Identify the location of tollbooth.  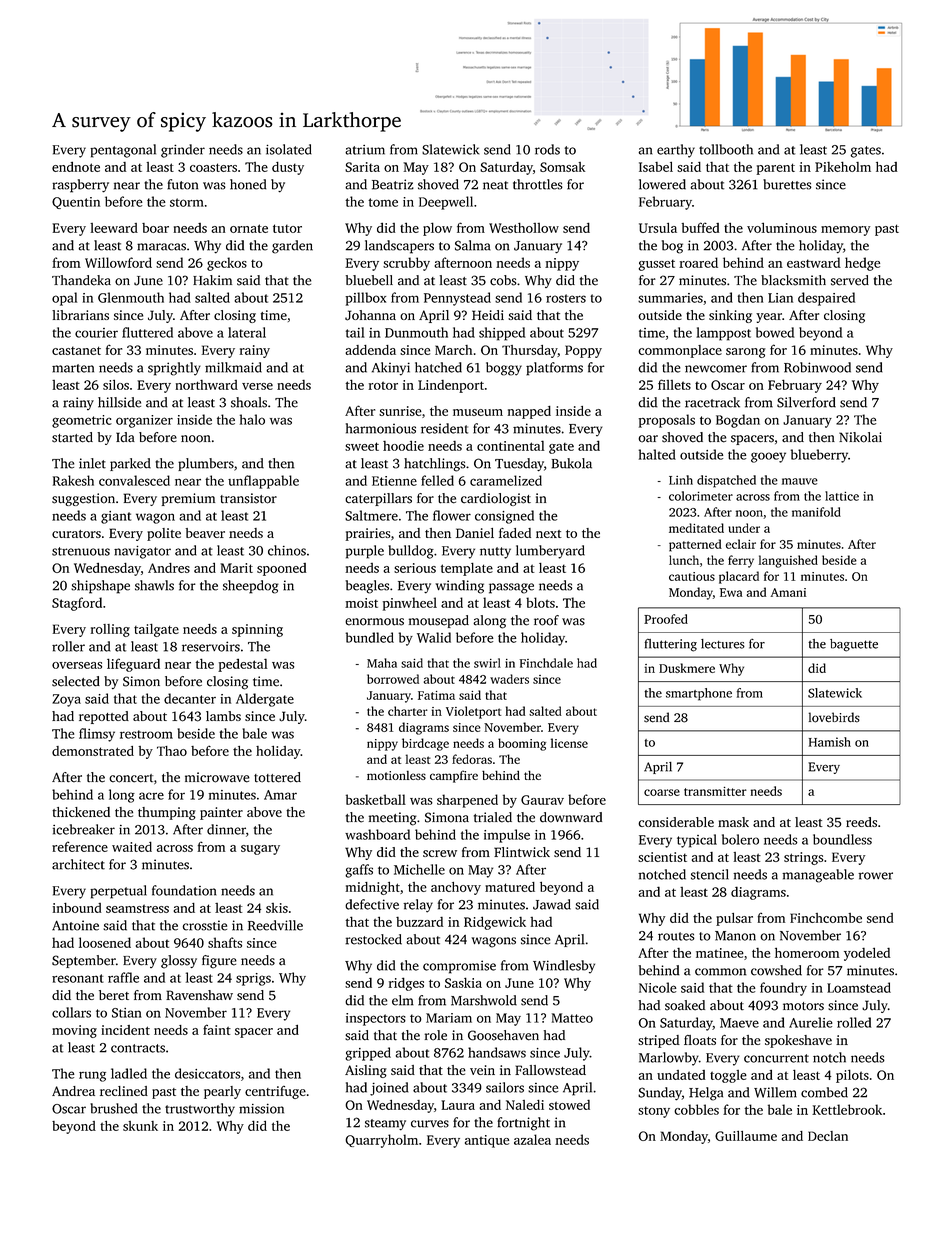
(726, 149).
